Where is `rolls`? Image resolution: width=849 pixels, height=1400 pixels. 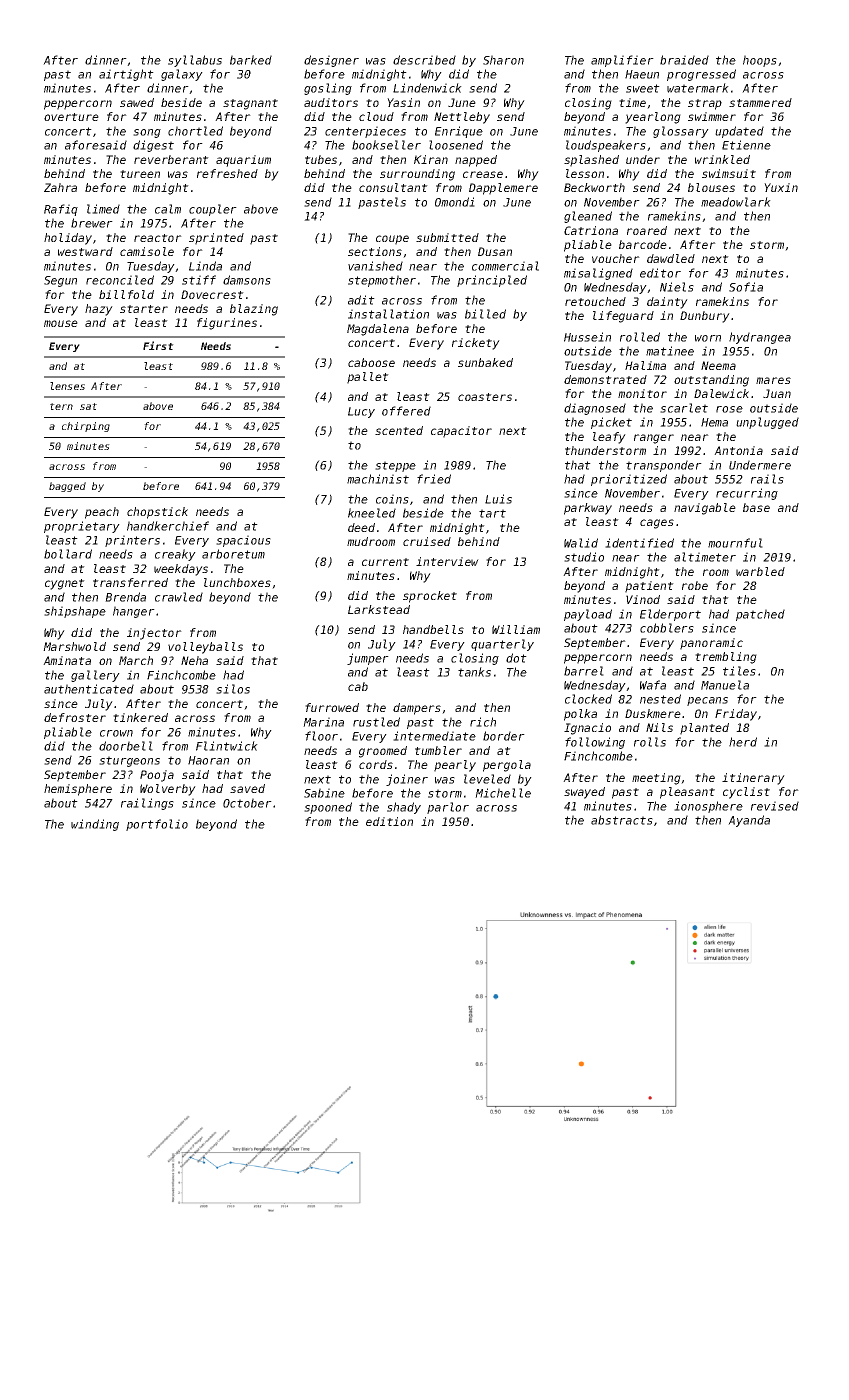 rolls is located at coordinates (650, 742).
